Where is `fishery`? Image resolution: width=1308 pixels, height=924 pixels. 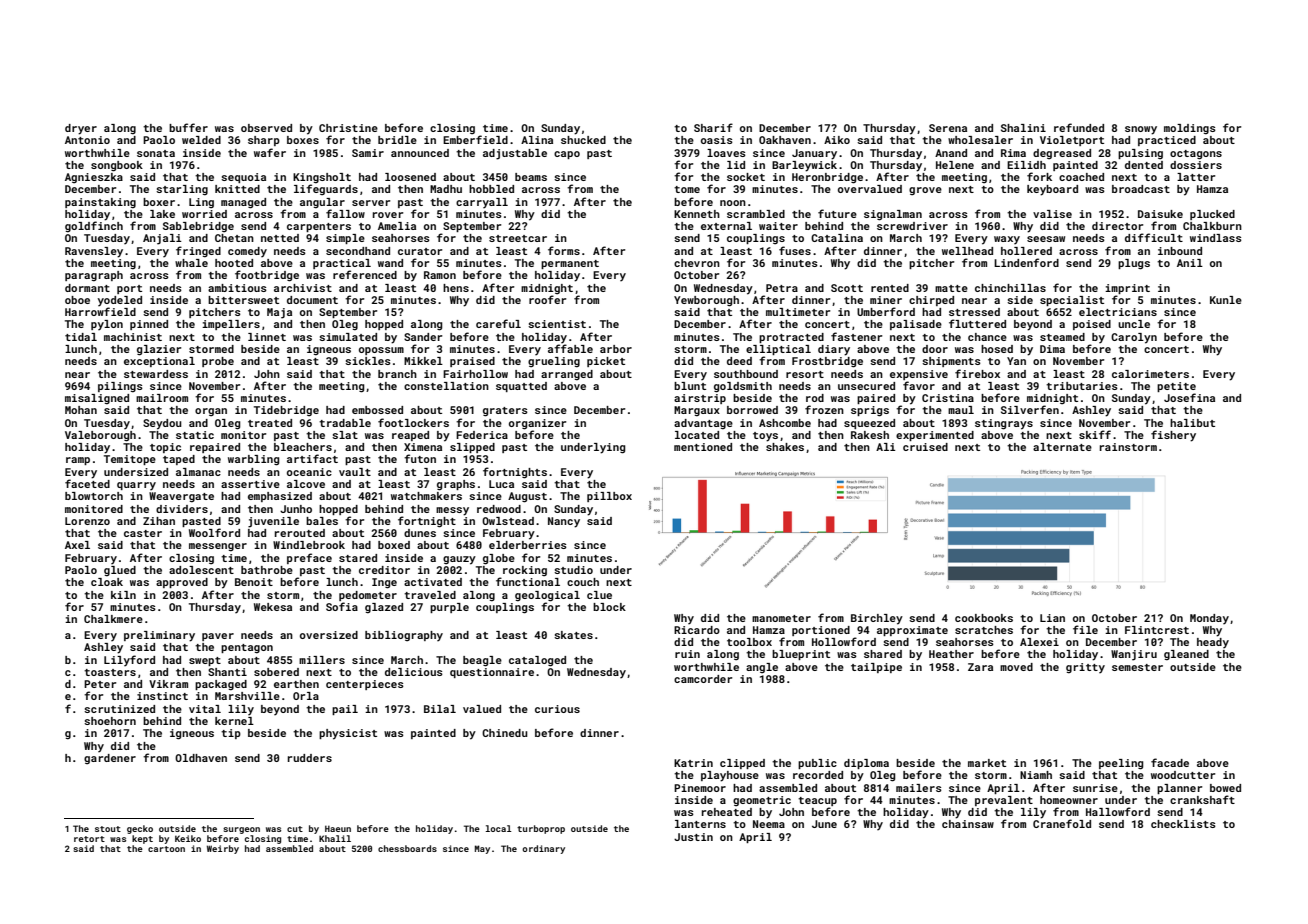
fishery is located at coordinates (1173, 436).
